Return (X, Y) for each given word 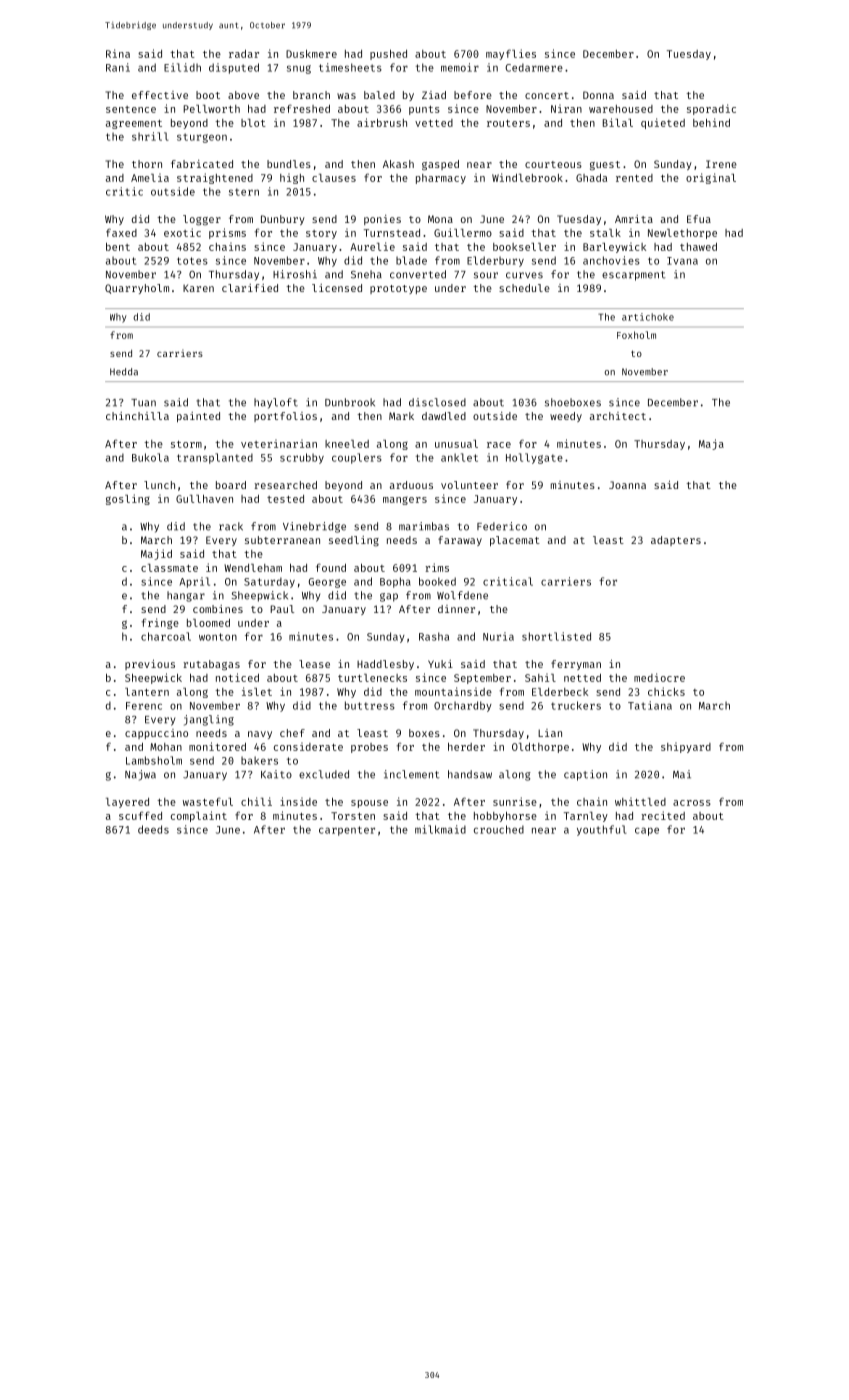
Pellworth (211, 109)
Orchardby (463, 706)
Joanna (627, 485)
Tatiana (650, 705)
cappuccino (156, 734)
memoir (460, 67)
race (499, 445)
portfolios (285, 417)
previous (150, 665)
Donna (598, 95)
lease (314, 664)
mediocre (659, 677)
